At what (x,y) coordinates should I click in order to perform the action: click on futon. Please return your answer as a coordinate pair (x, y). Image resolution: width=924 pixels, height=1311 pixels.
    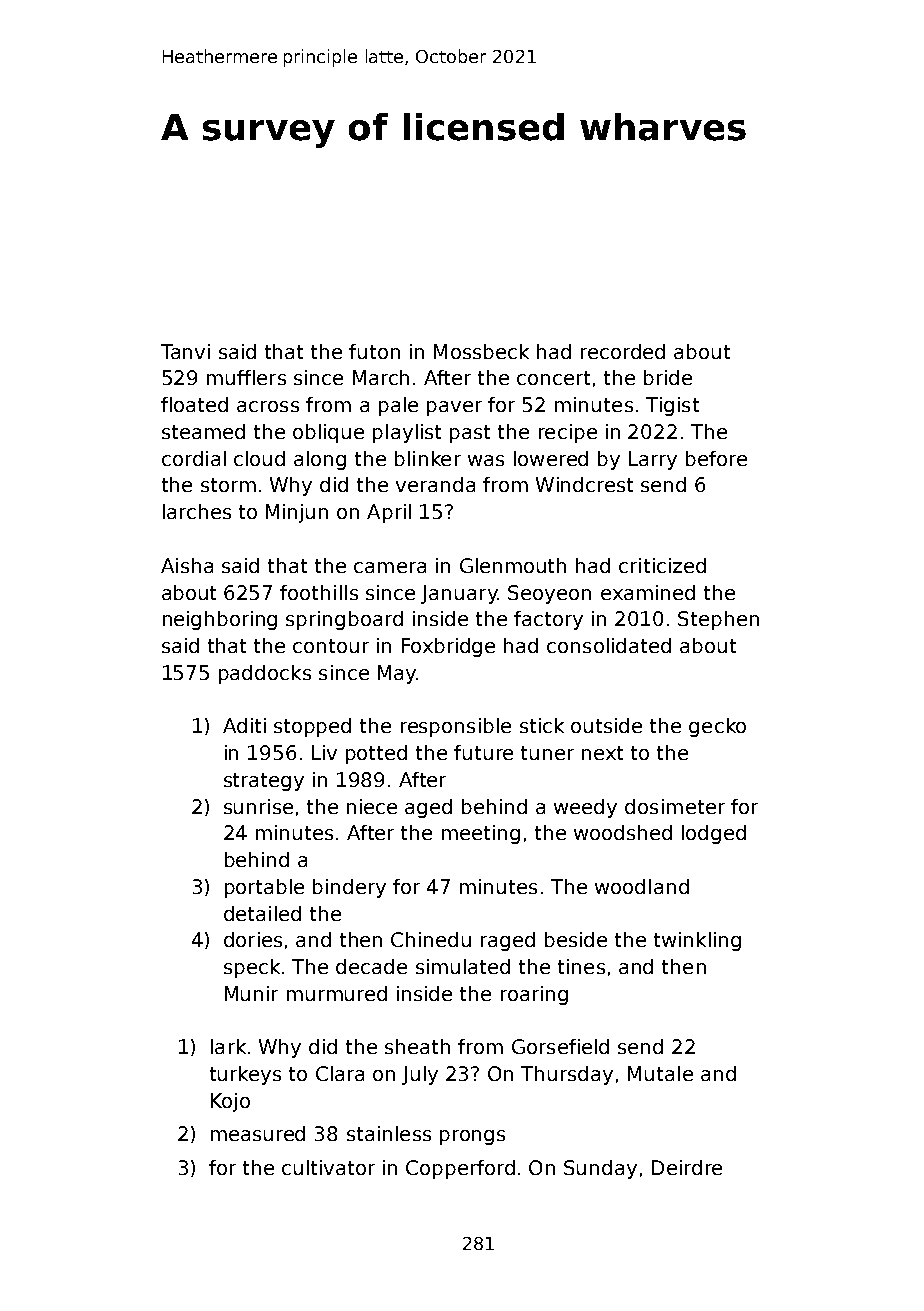
    Looking at the image, I should click on (374, 351).
